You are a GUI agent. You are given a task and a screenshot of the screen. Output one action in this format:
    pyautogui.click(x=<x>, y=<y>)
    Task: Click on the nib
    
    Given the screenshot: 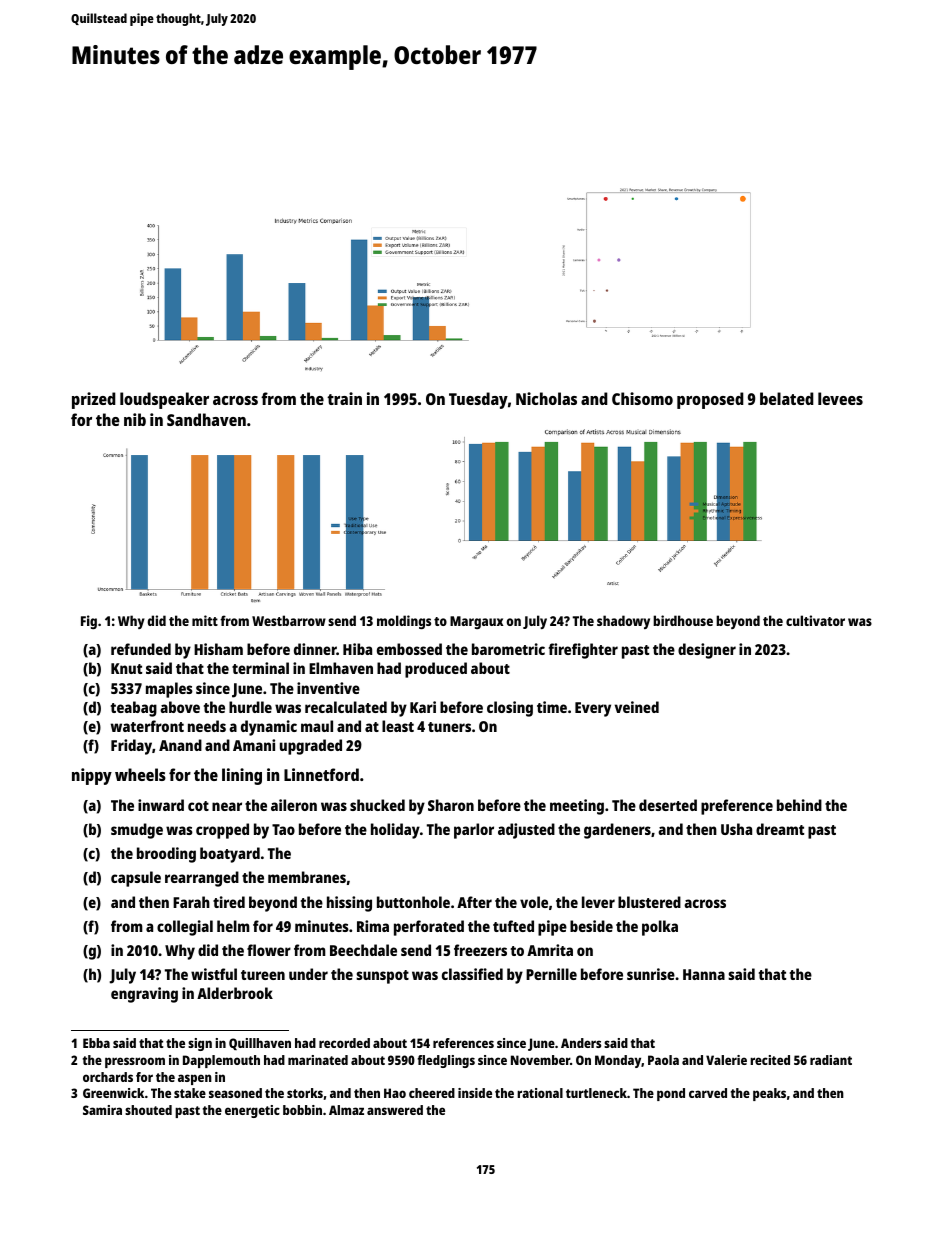 What is the action you would take?
    pyautogui.click(x=135, y=419)
